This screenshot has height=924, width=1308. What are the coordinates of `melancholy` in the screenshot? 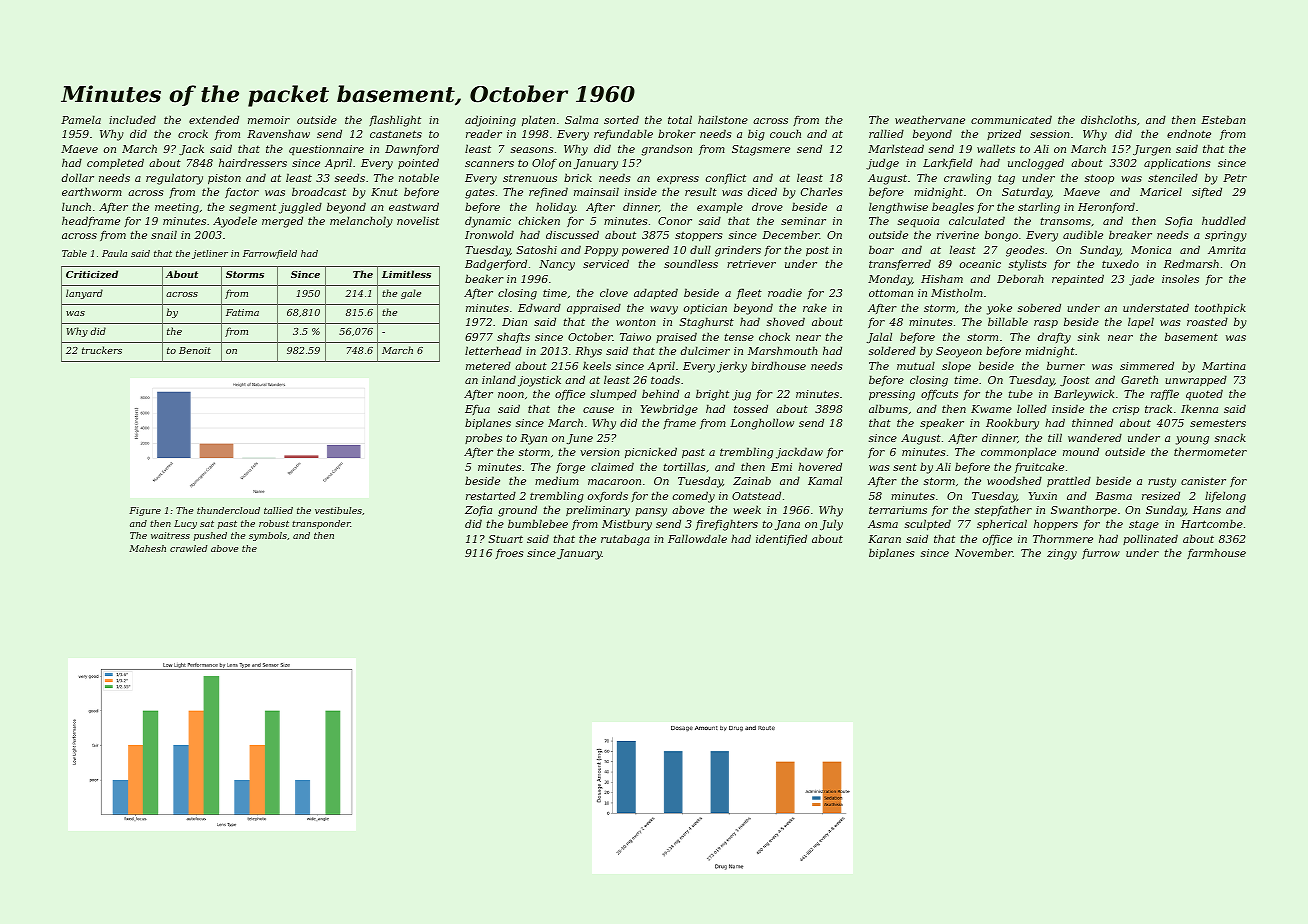 It's located at (361, 222).
